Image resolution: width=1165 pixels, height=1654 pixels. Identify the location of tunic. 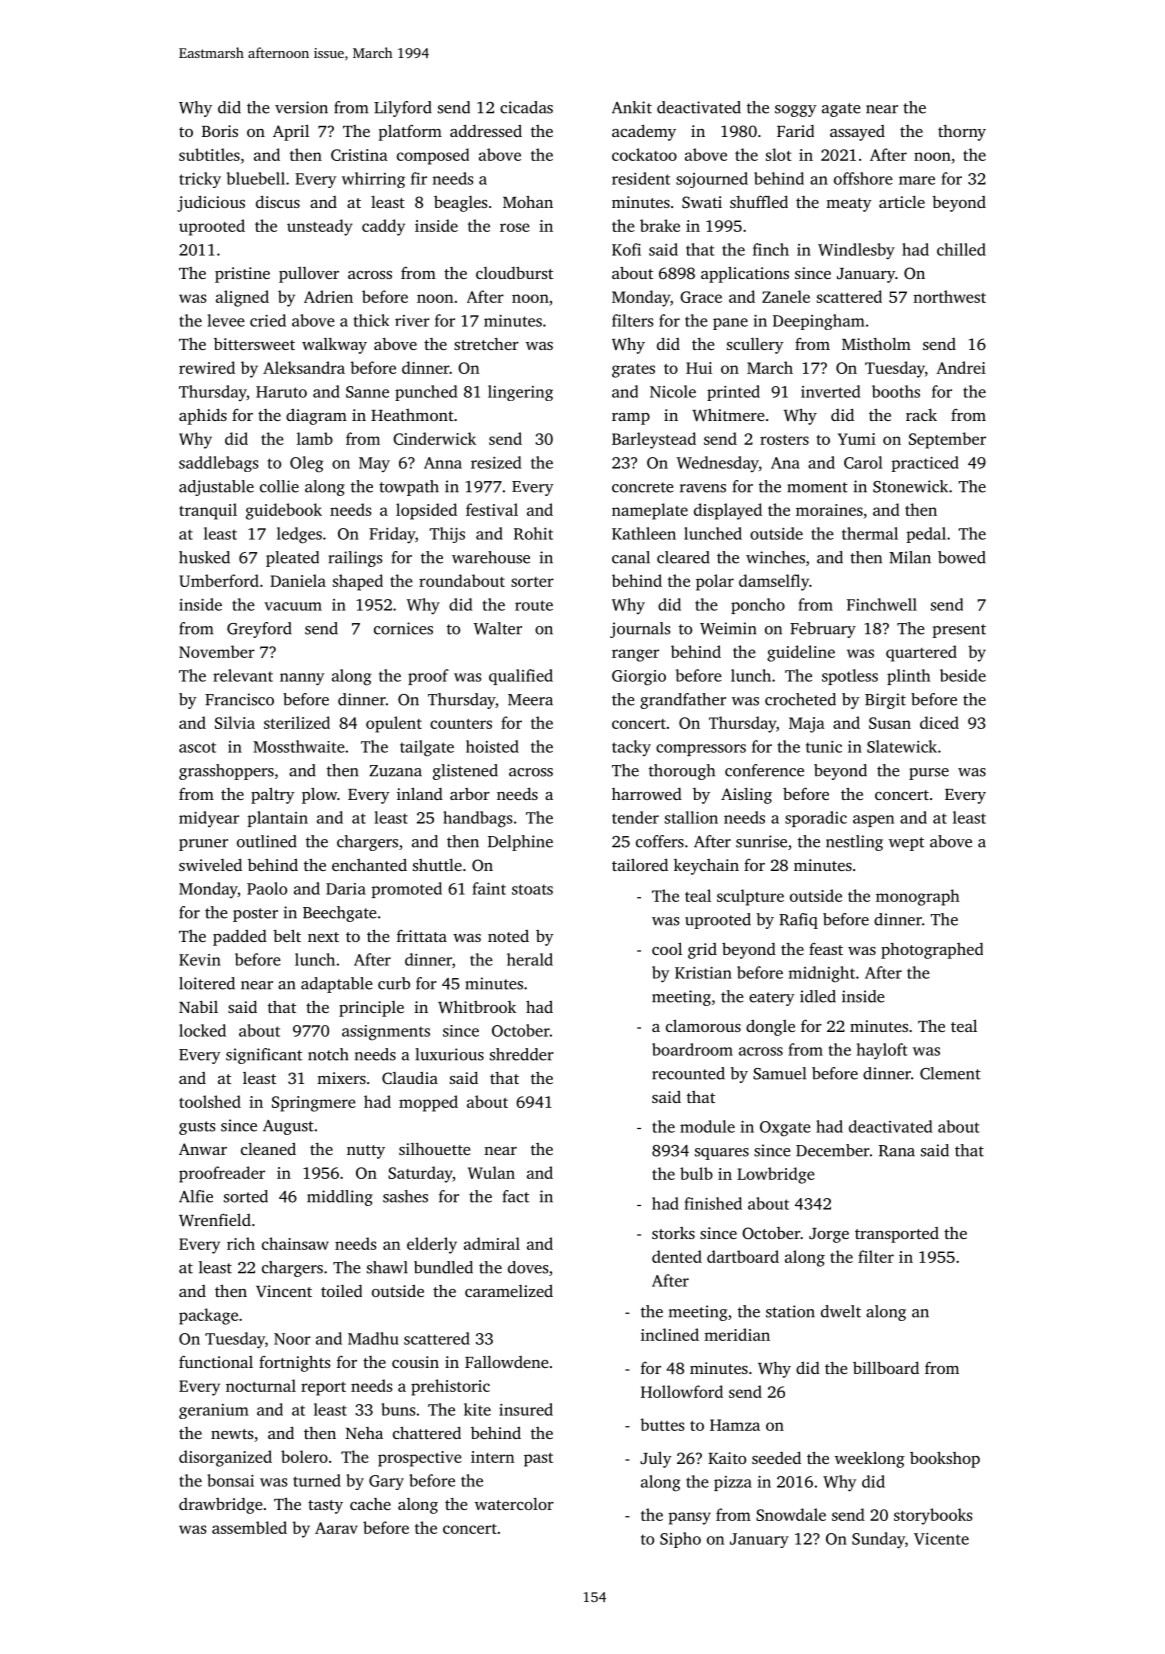
(824, 747).
